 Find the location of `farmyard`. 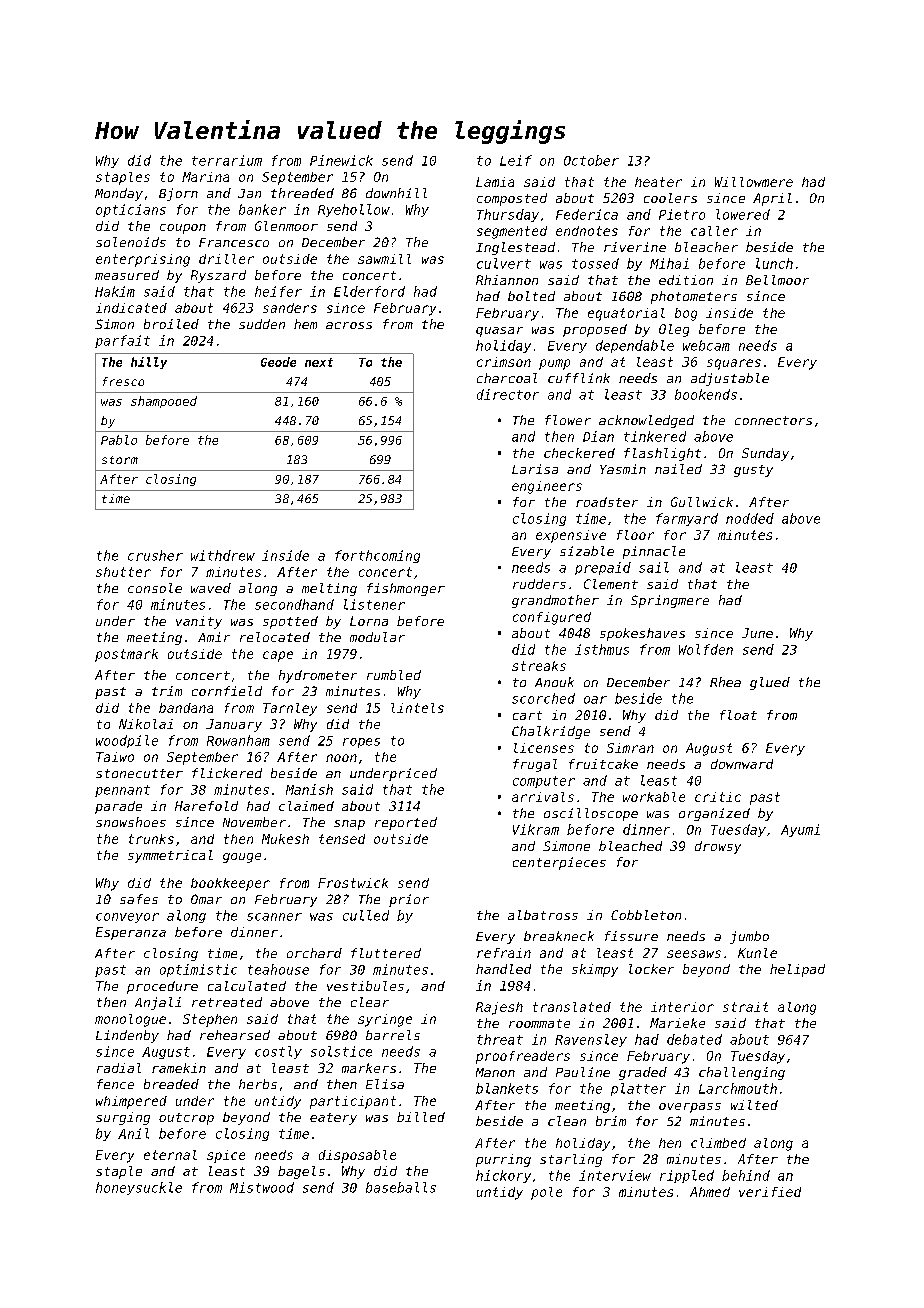

farmyard is located at coordinates (687, 519).
